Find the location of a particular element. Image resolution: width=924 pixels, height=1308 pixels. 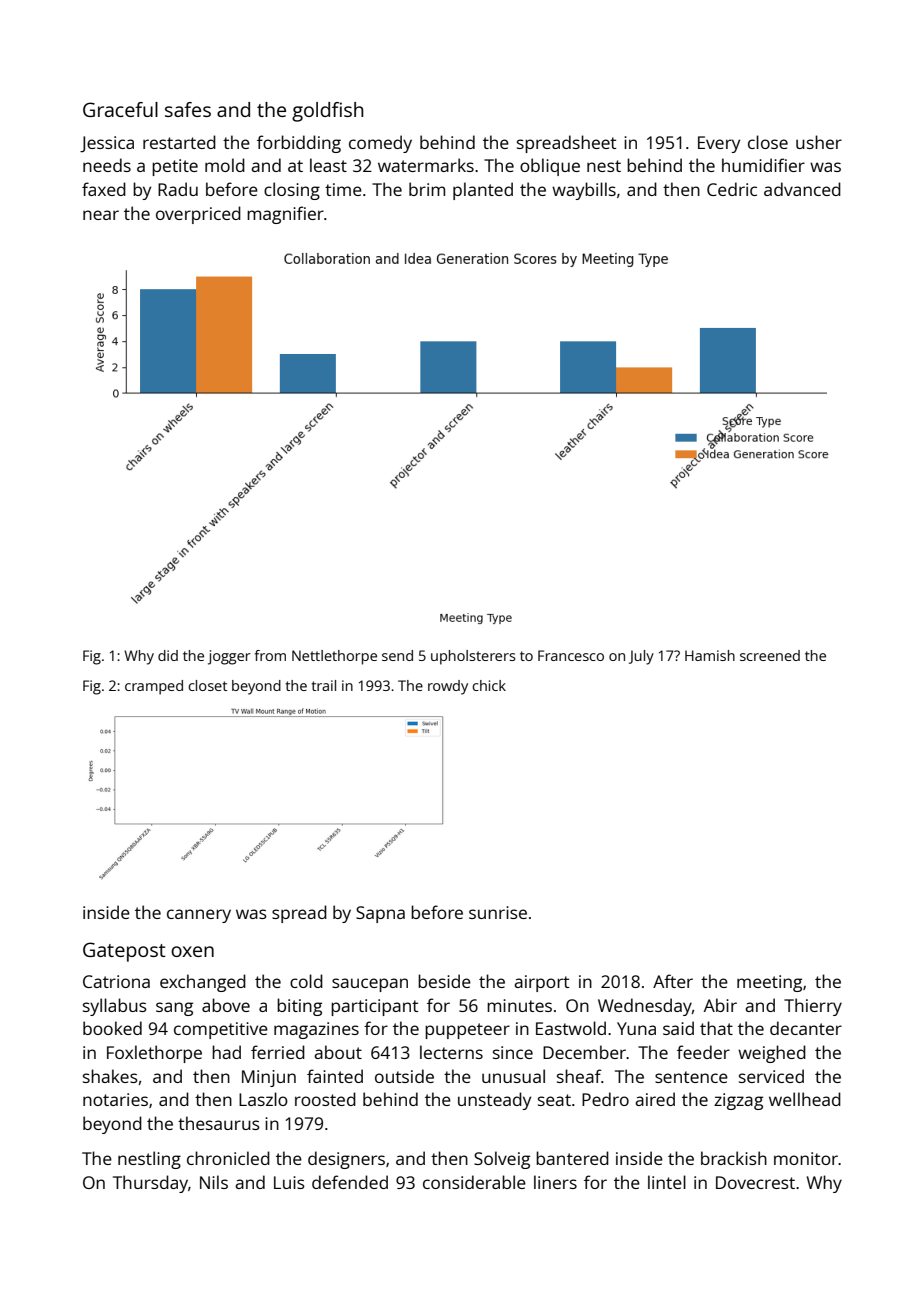

Graceful is located at coordinates (120, 109).
